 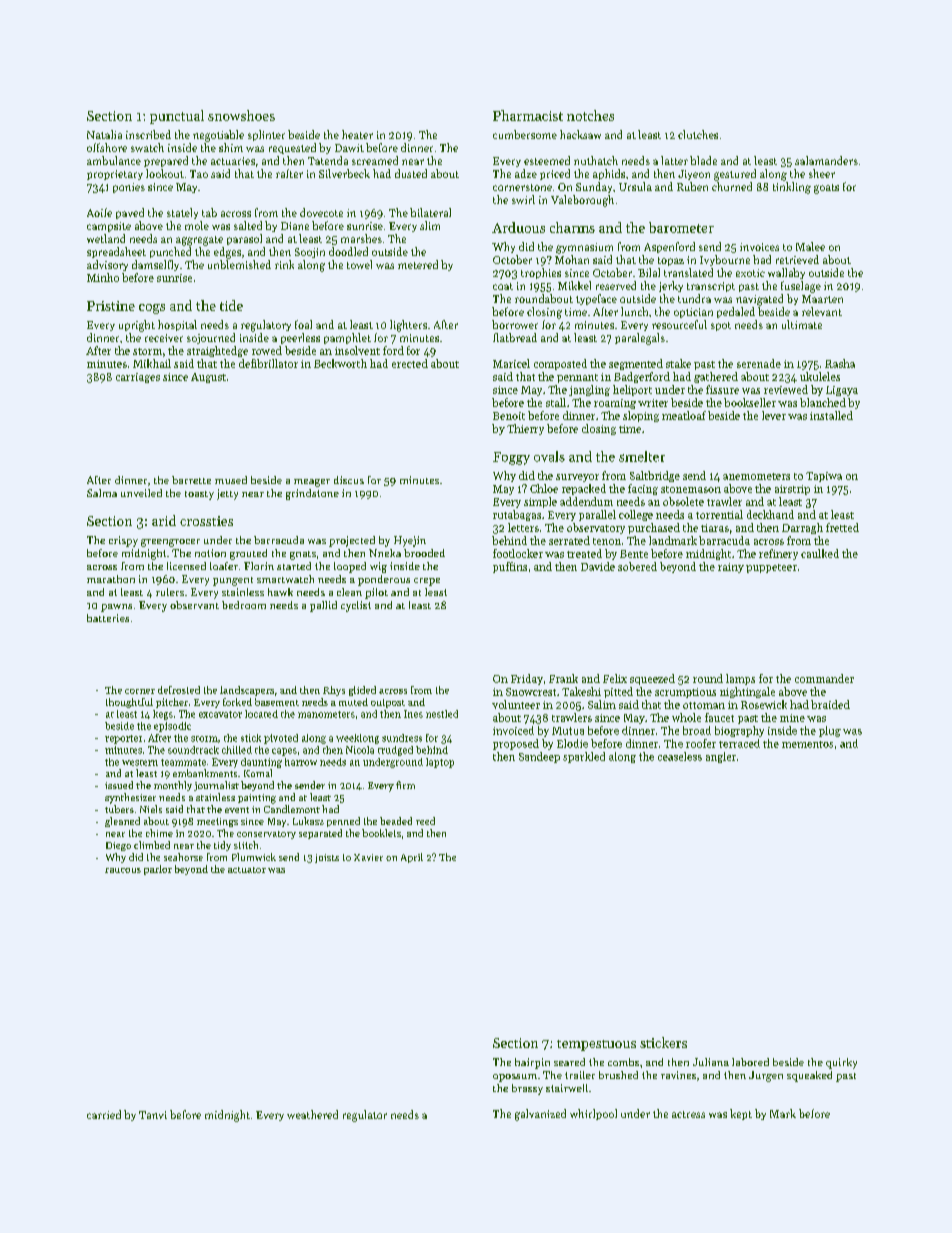 What do you see at coordinates (652, 679) in the screenshot?
I see `squeezed` at bounding box center [652, 679].
